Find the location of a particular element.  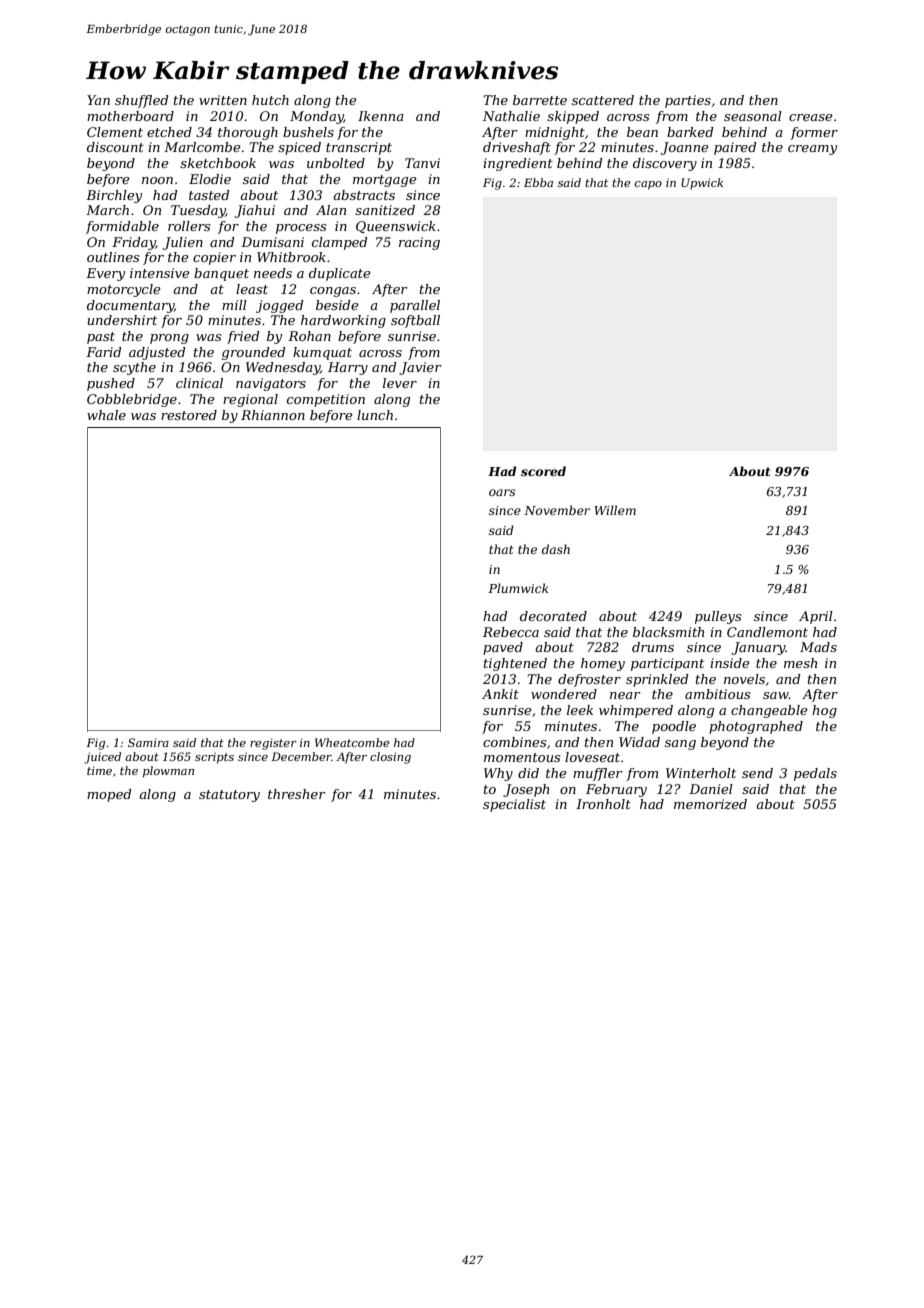

Every is located at coordinates (105, 274).
